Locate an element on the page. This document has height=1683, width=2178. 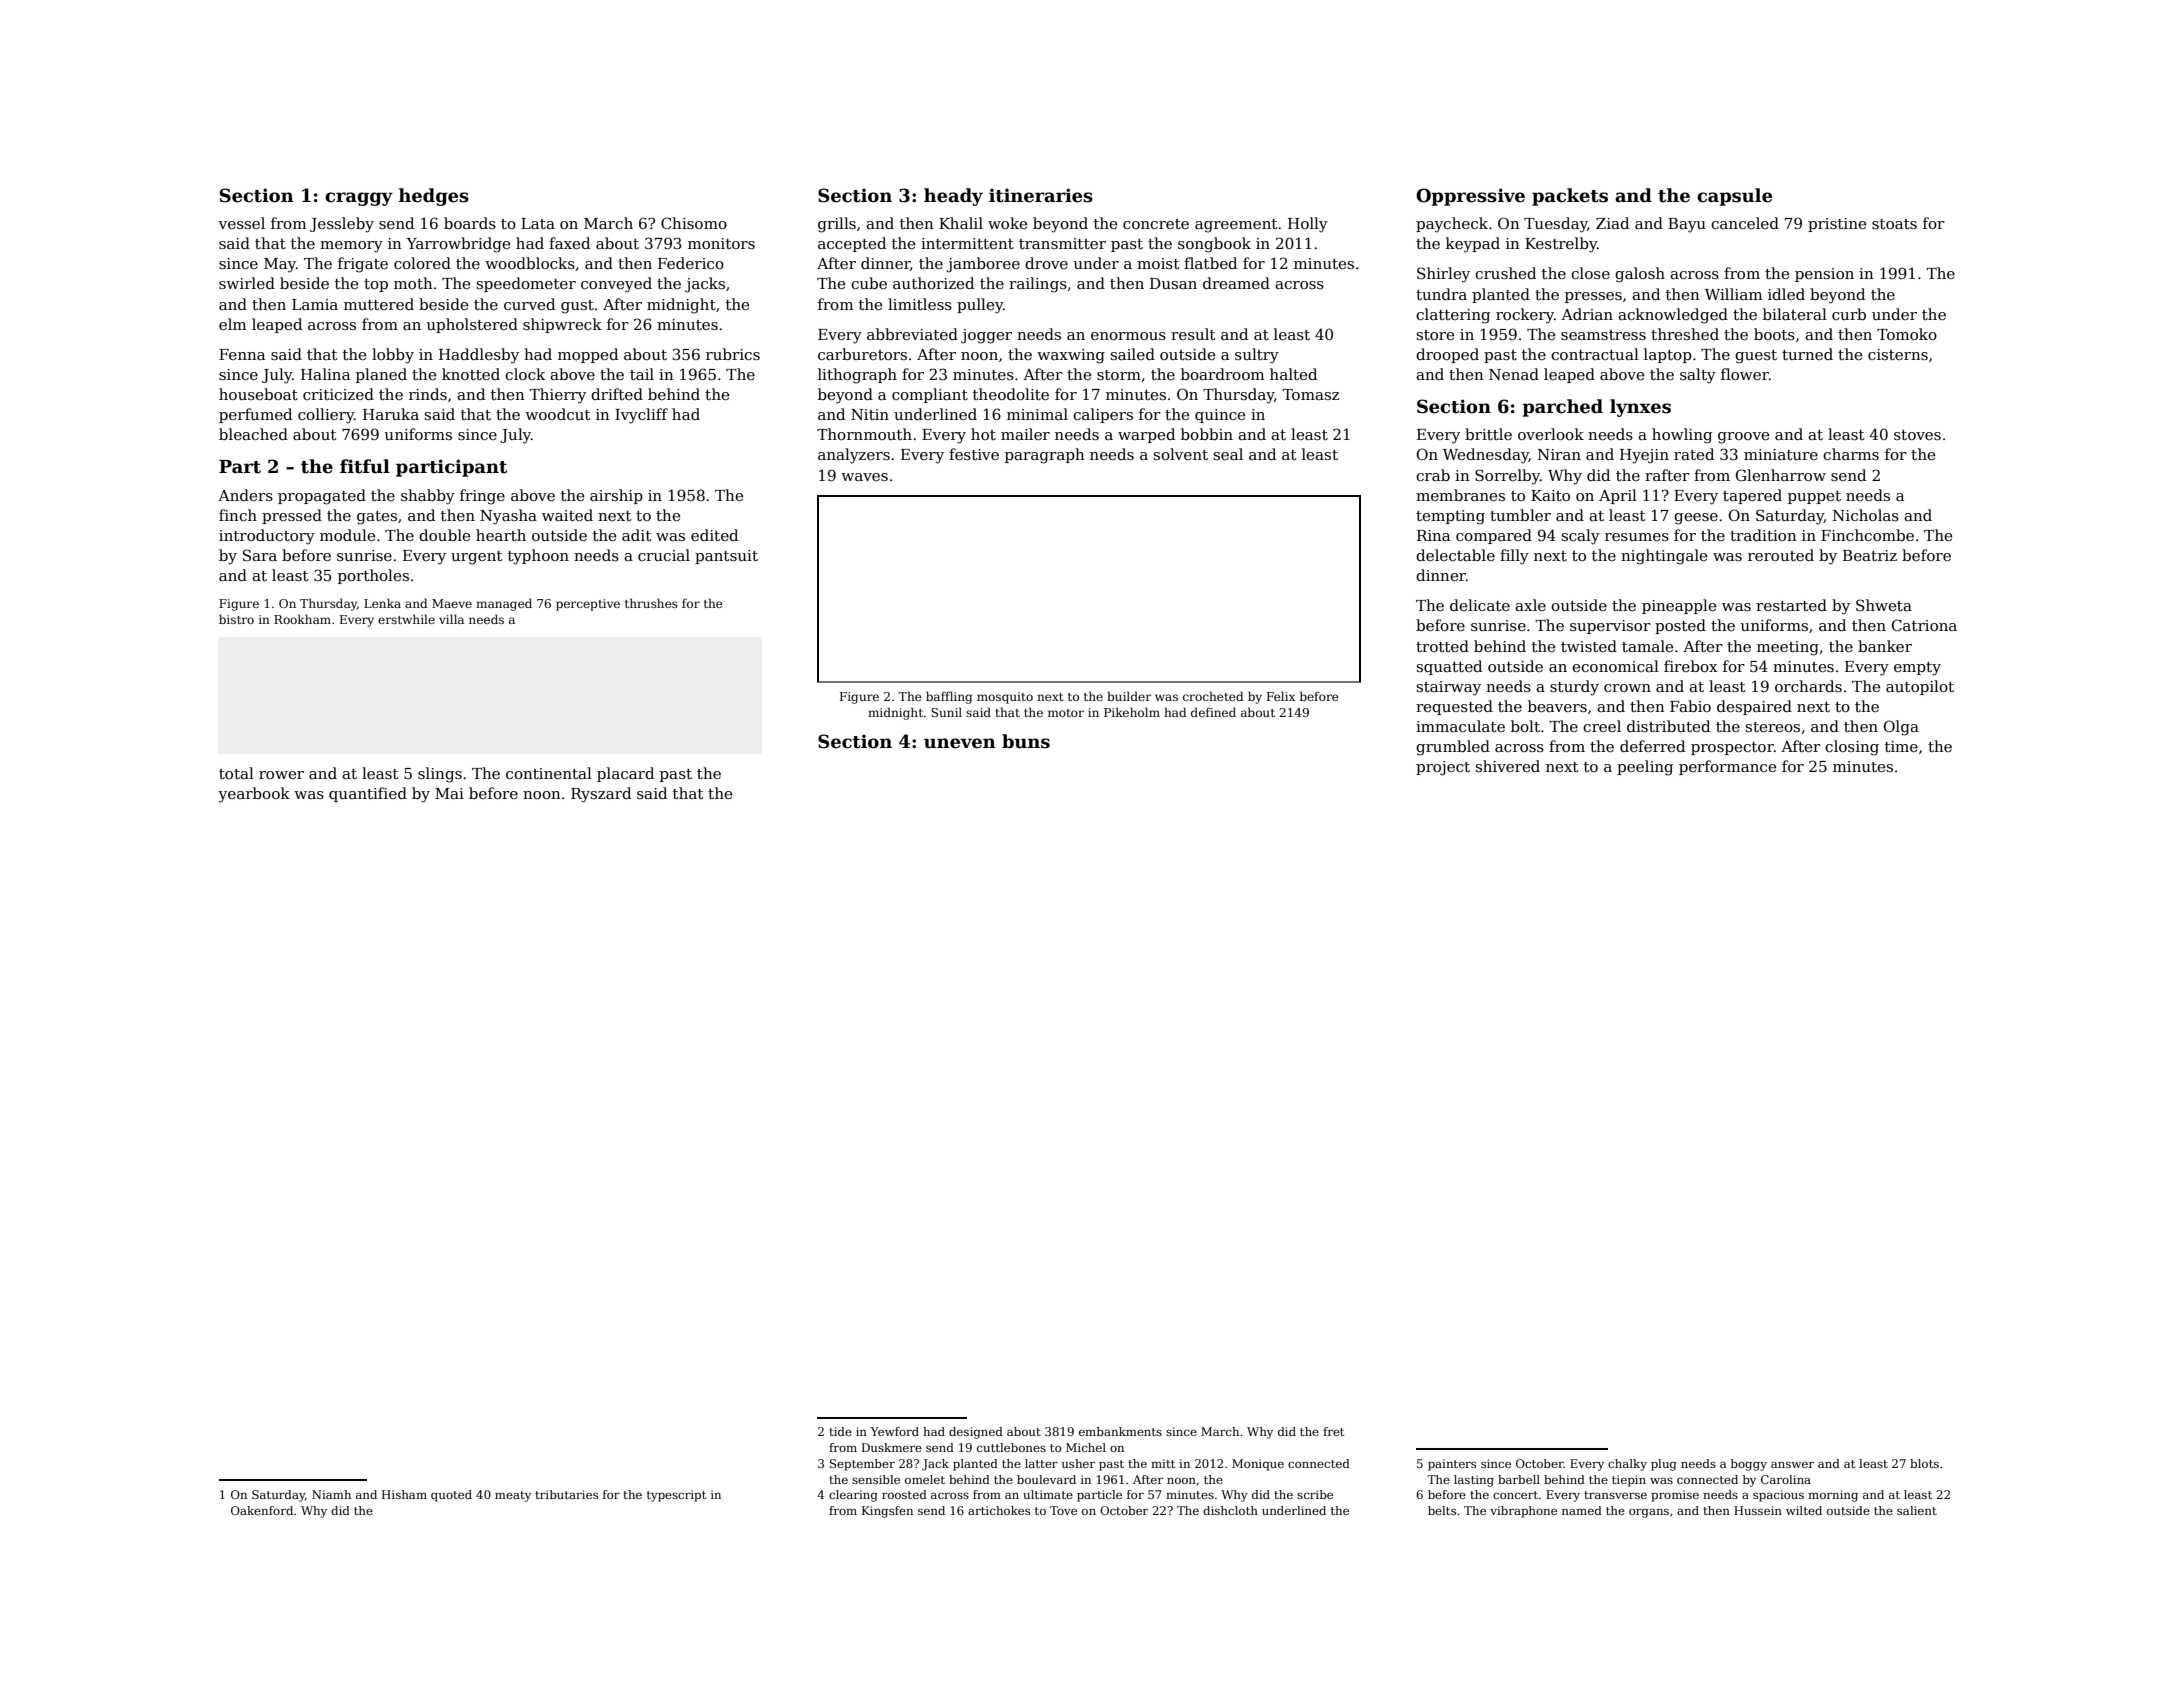
blots is located at coordinates (1924, 1463).
